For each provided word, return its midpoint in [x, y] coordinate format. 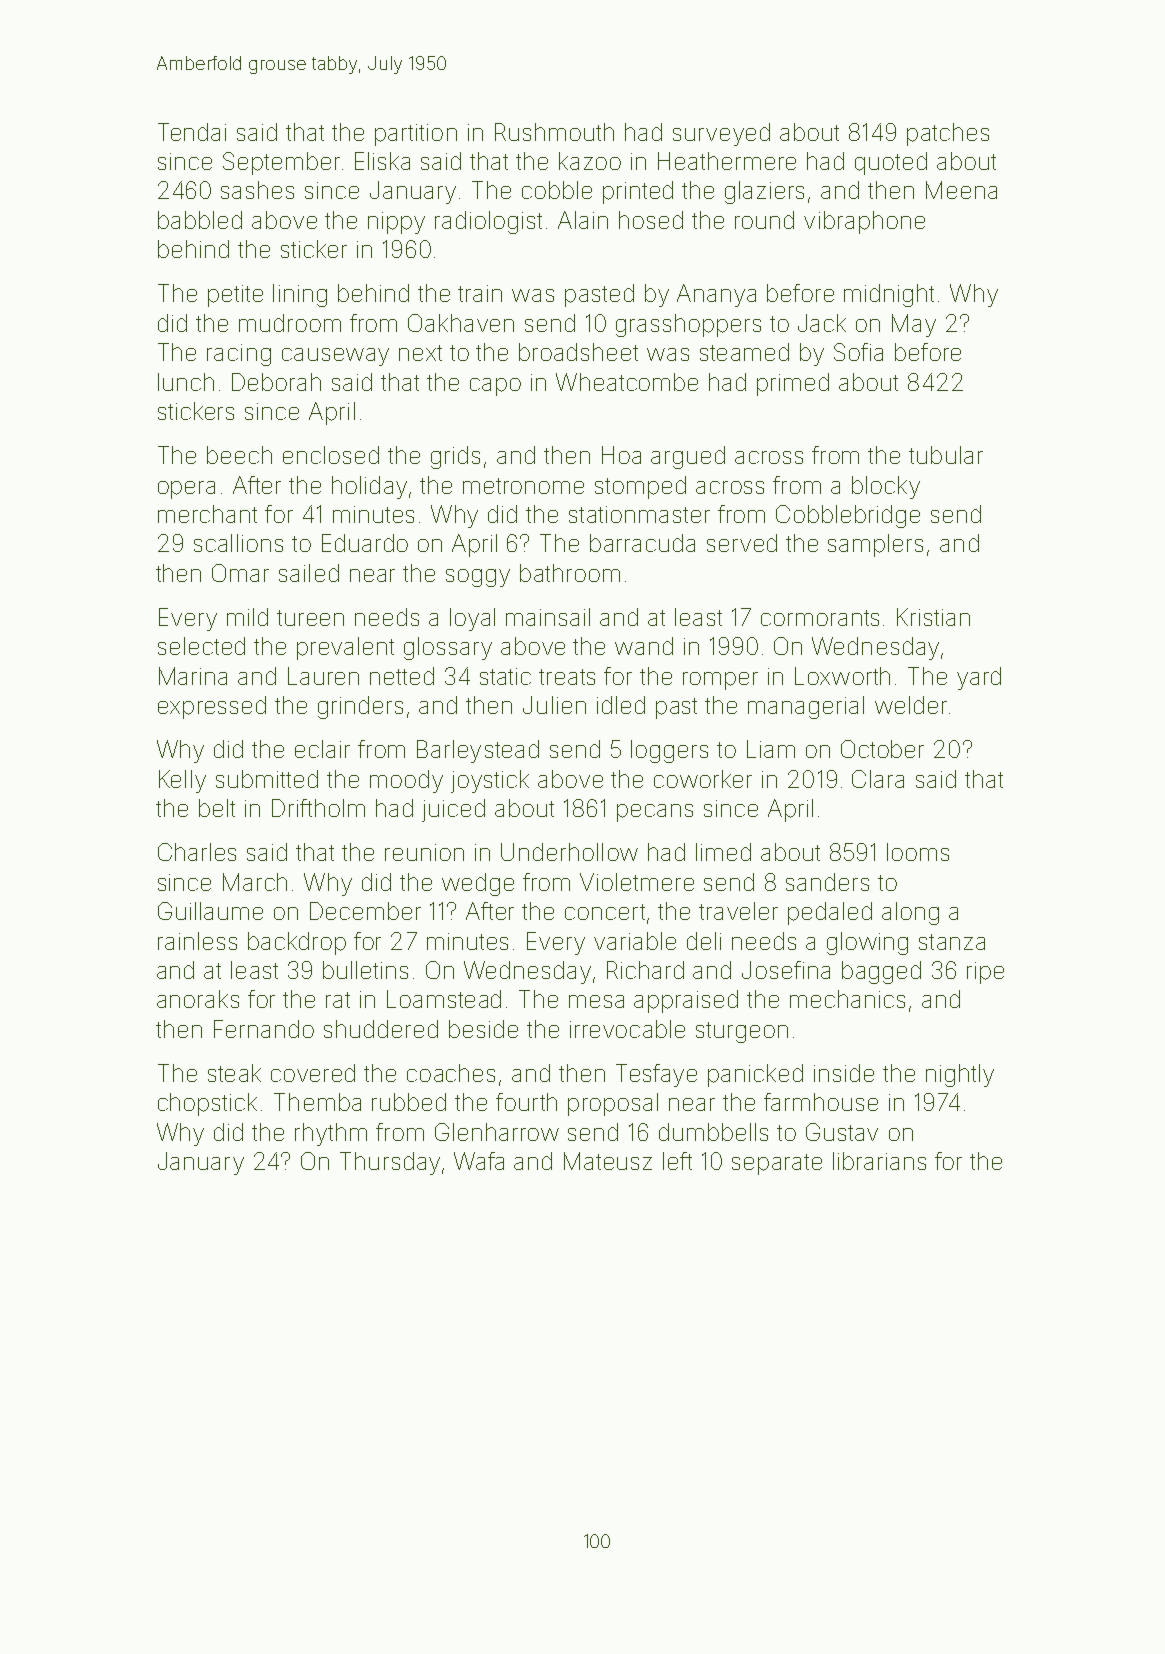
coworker [703, 779]
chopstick [207, 1104]
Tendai [192, 132]
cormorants [820, 618]
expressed [212, 707]
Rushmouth [554, 132]
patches [948, 134]
